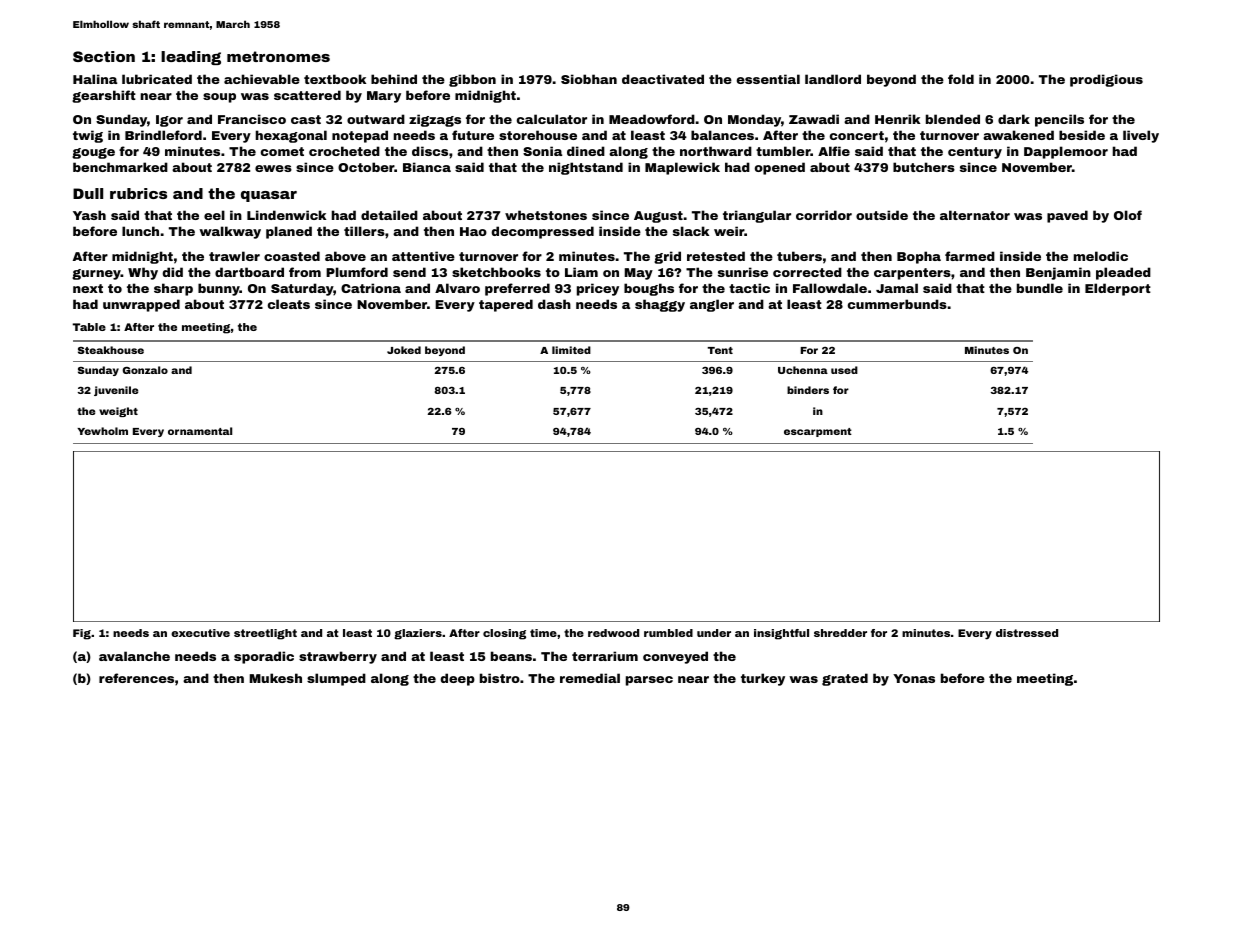  I want to click on cummerbunds, so click(897, 304).
